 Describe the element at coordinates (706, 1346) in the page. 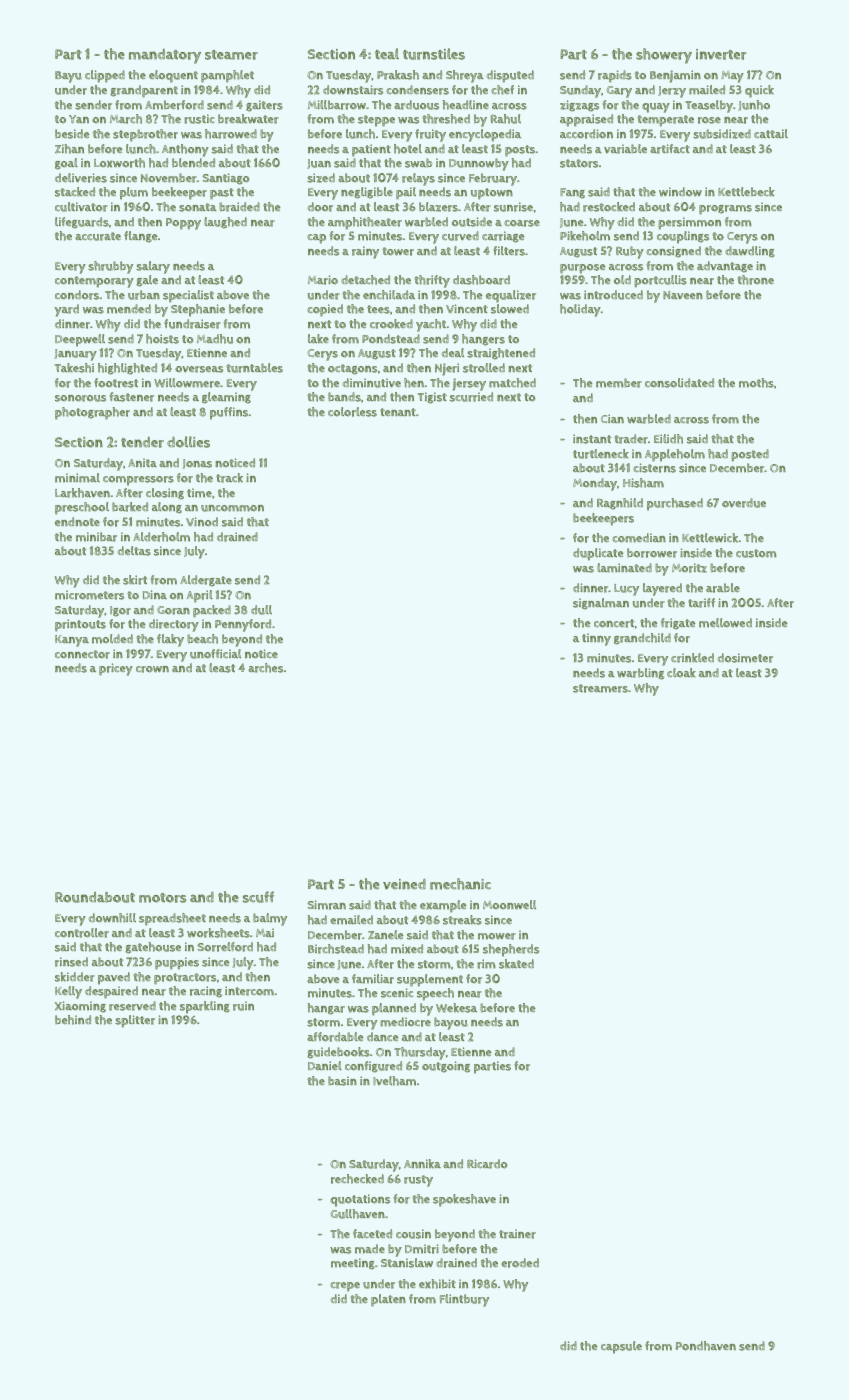

I see `Pondhaven` at that location.
